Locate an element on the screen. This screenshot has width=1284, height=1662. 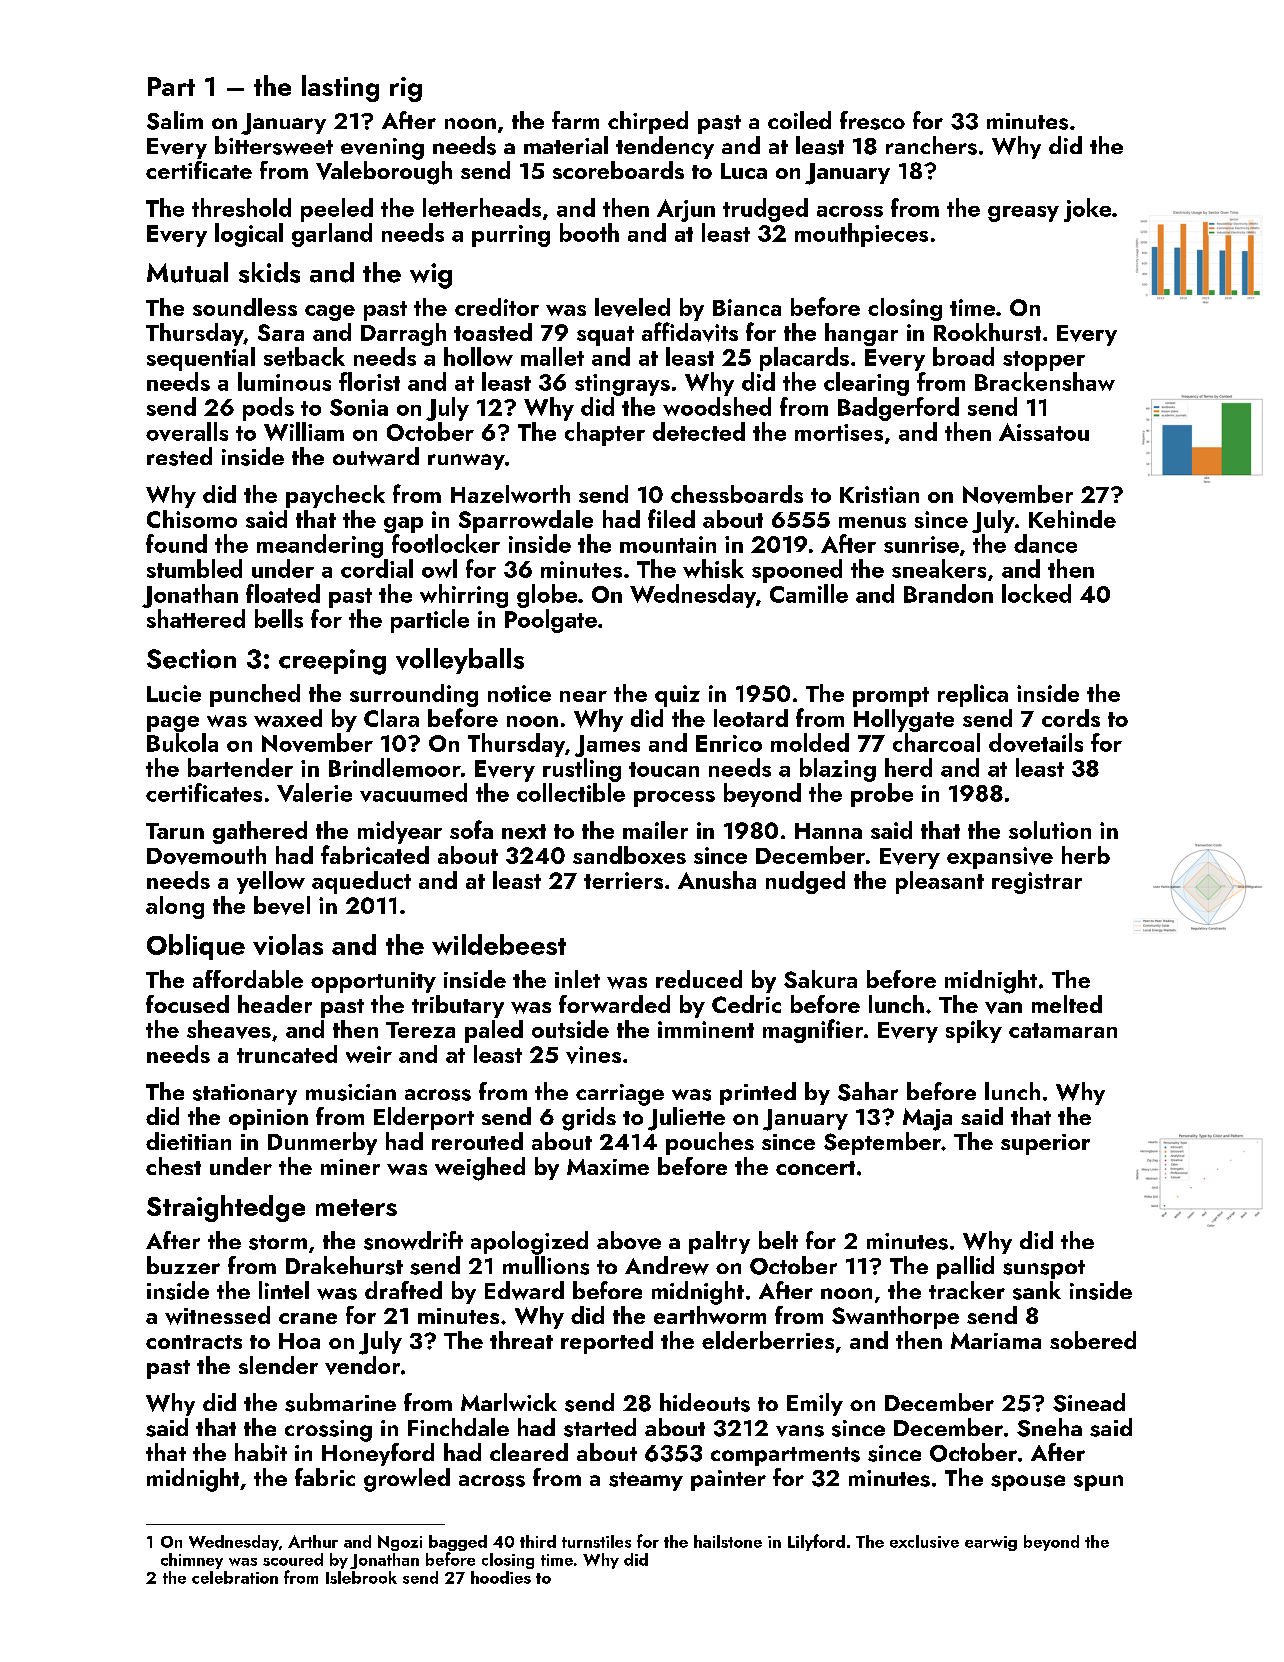
Salim is located at coordinates (175, 120).
